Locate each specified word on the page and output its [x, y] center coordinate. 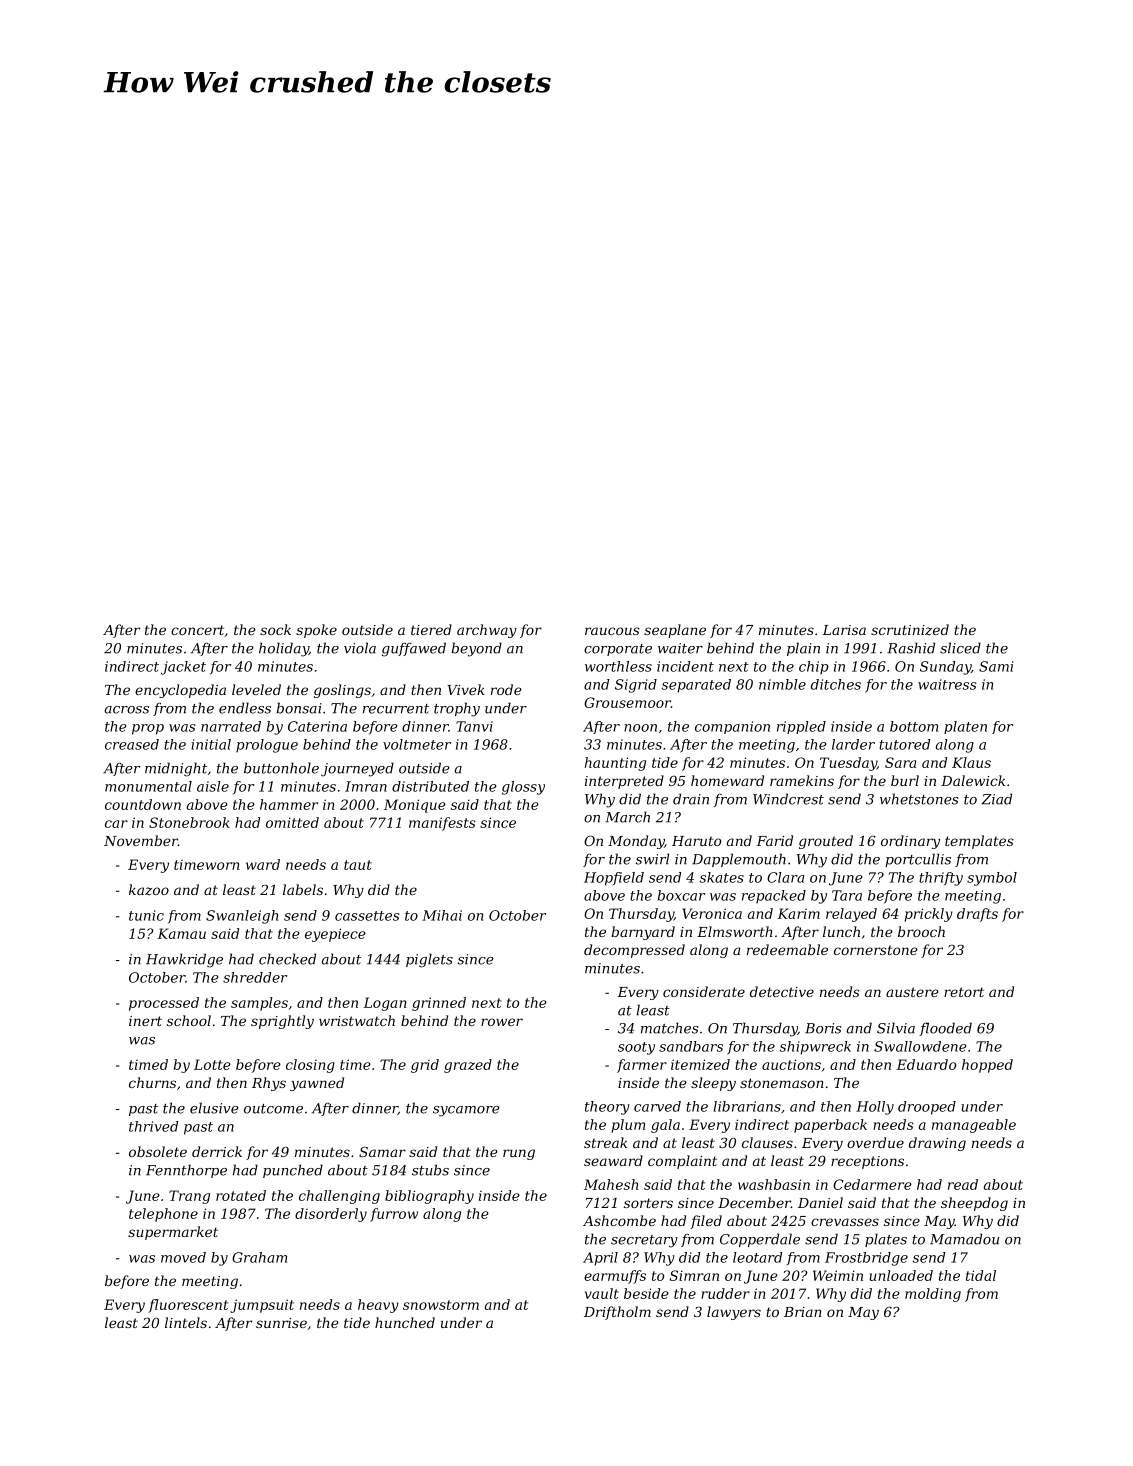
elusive [214, 1108]
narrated [231, 726]
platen [965, 727]
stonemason [782, 1083]
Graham [259, 1257]
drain [691, 799]
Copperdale [760, 1240]
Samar [382, 1151]
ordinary [910, 842]
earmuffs [615, 1277]
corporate [618, 650]
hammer [289, 804]
